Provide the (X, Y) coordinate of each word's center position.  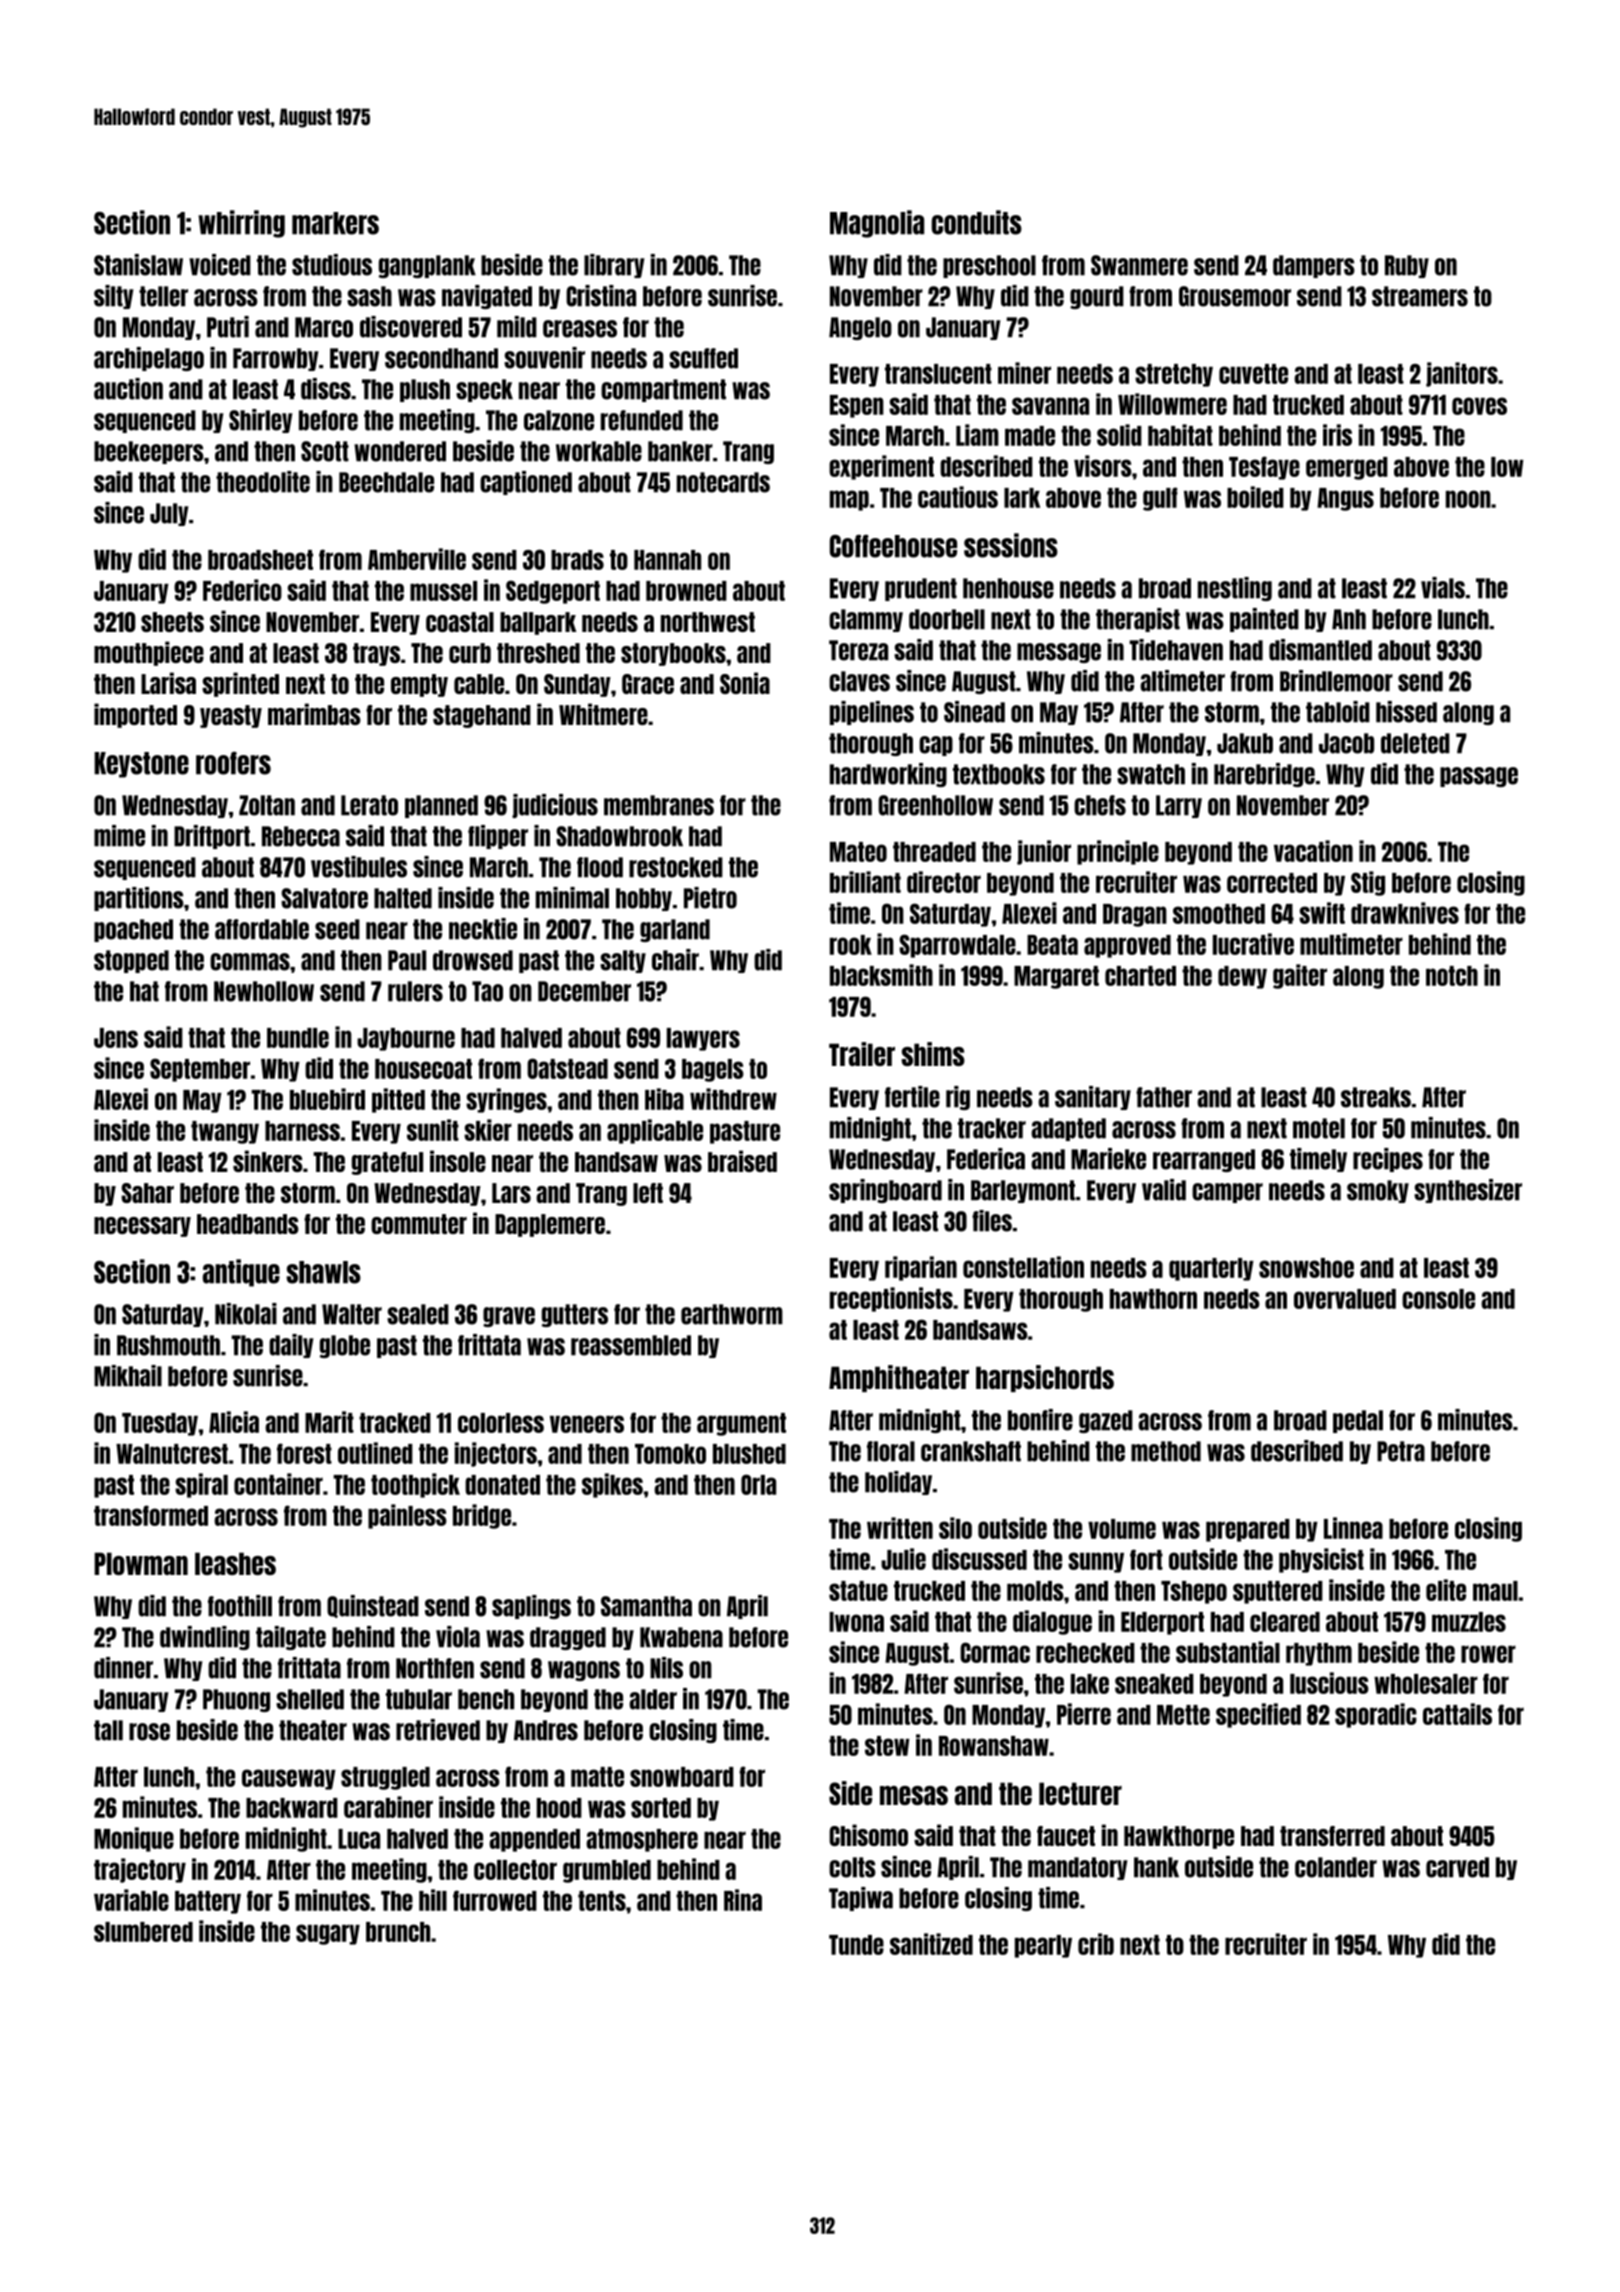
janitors (1462, 374)
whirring (241, 224)
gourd (1097, 297)
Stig (1368, 883)
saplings (531, 1607)
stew (887, 1746)
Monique (134, 1839)
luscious (1329, 1683)
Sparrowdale (957, 946)
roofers (233, 763)
